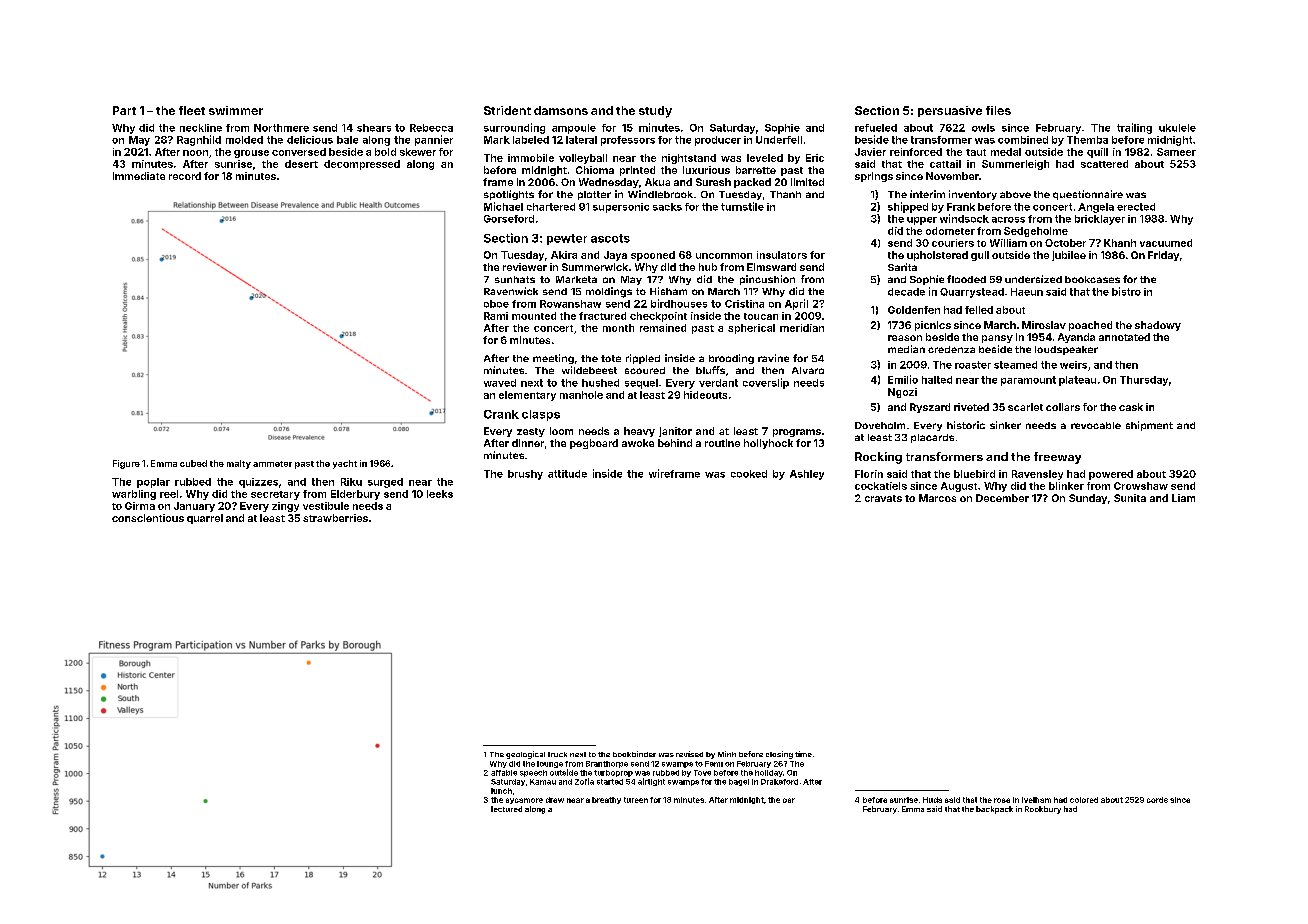 Image resolution: width=1308 pixels, height=924 pixels. Describe the element at coordinates (779, 755) in the screenshot. I see `closing` at that location.
